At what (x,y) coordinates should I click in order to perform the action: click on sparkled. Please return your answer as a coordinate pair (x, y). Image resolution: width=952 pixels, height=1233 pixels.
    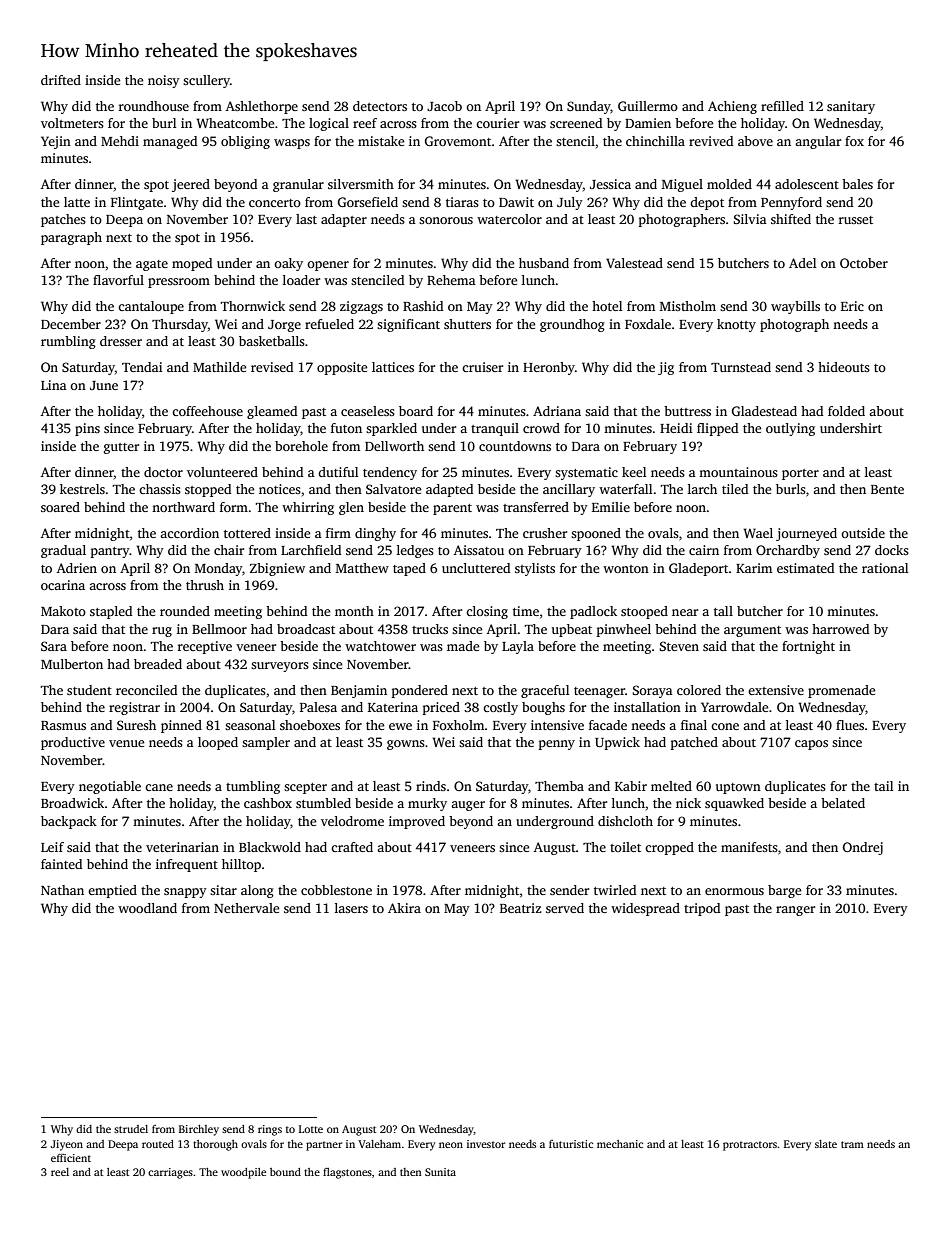
    Looking at the image, I should click on (391, 429).
